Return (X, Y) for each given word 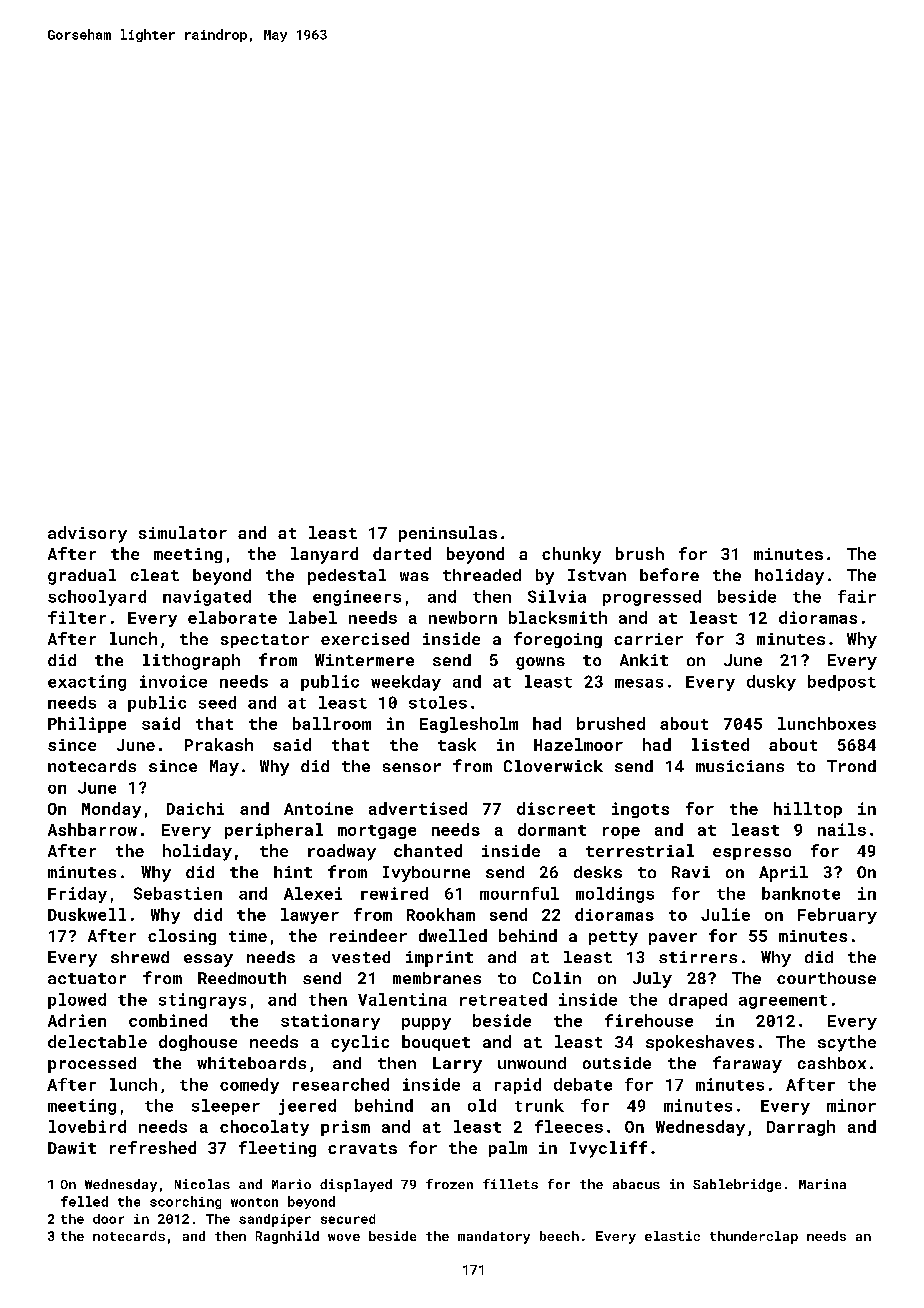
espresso (752, 854)
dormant (552, 829)
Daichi (195, 808)
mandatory (494, 1237)
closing (182, 937)
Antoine (318, 808)
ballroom (332, 723)
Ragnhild (287, 1237)
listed (720, 744)
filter (77, 617)
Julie (725, 914)
